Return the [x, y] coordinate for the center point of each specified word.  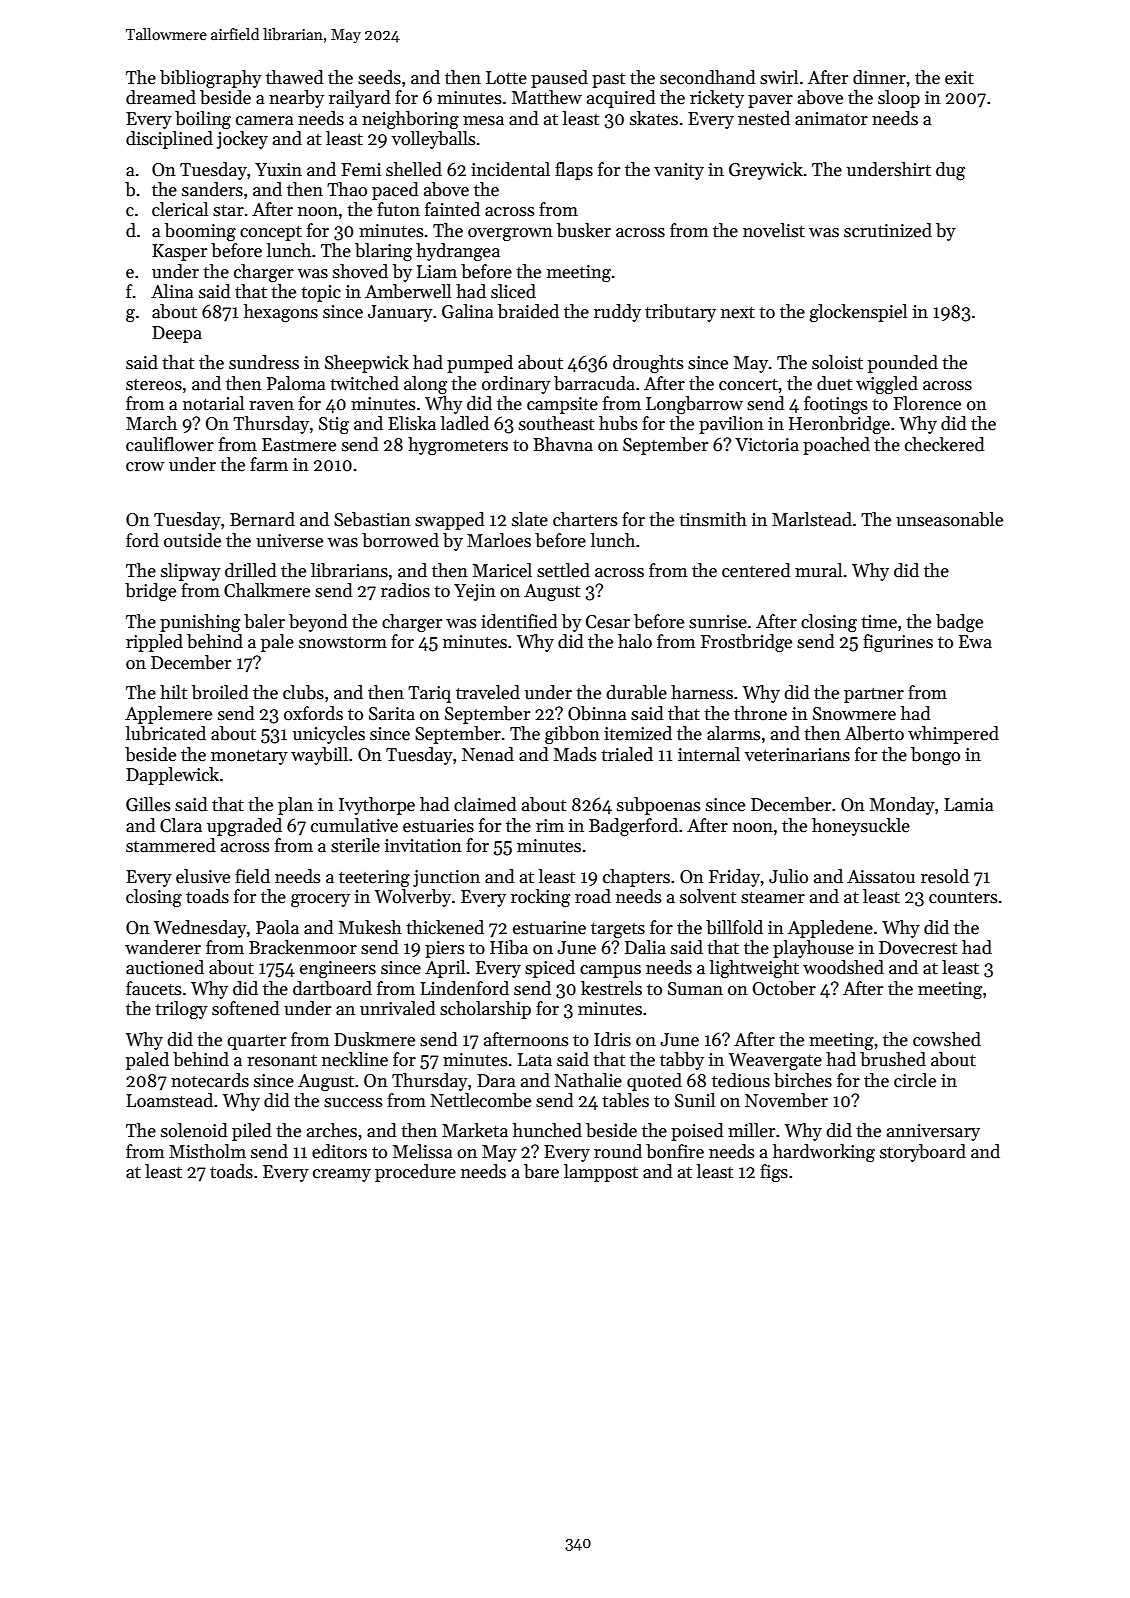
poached [836, 446]
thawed [295, 77]
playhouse [813, 949]
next [738, 313]
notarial [213, 403]
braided [528, 311]
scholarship [485, 1010]
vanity [679, 171]
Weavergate [775, 1061]
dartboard [332, 988]
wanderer [163, 947]
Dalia [645, 947]
